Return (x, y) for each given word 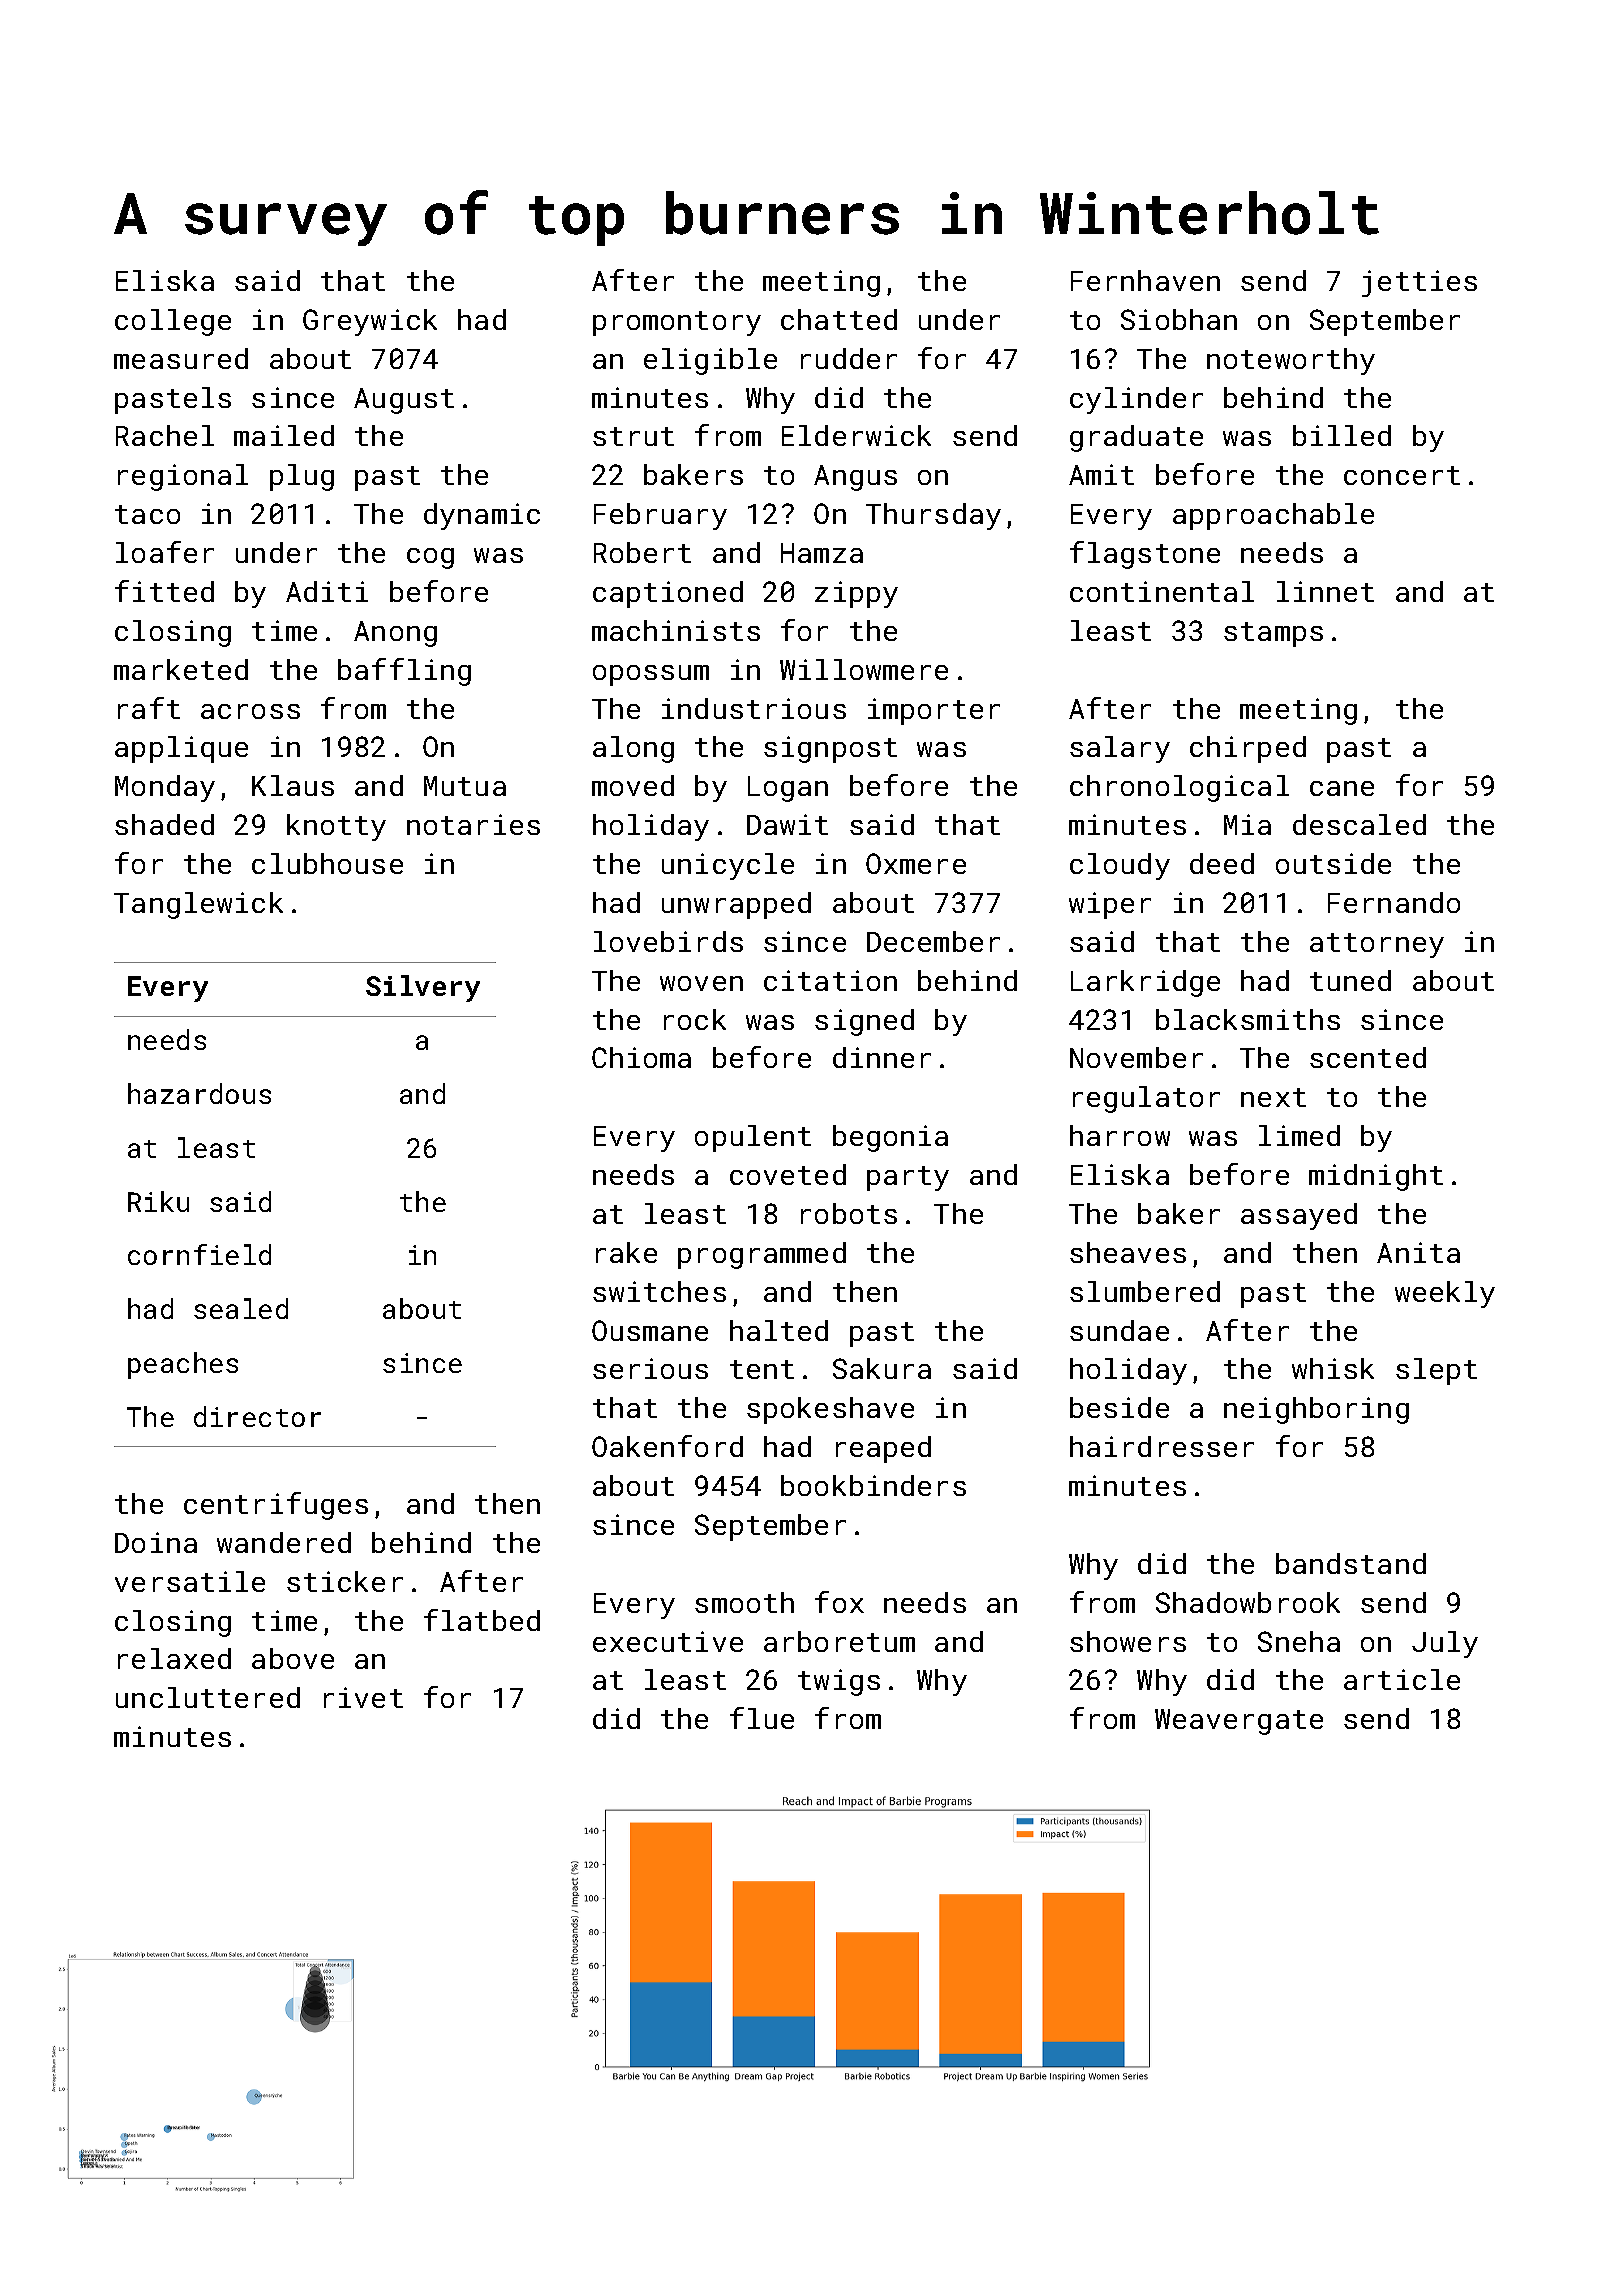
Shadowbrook (1248, 1602)
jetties (1419, 283)
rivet (363, 1697)
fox (839, 1602)
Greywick (370, 322)
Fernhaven (1145, 280)
